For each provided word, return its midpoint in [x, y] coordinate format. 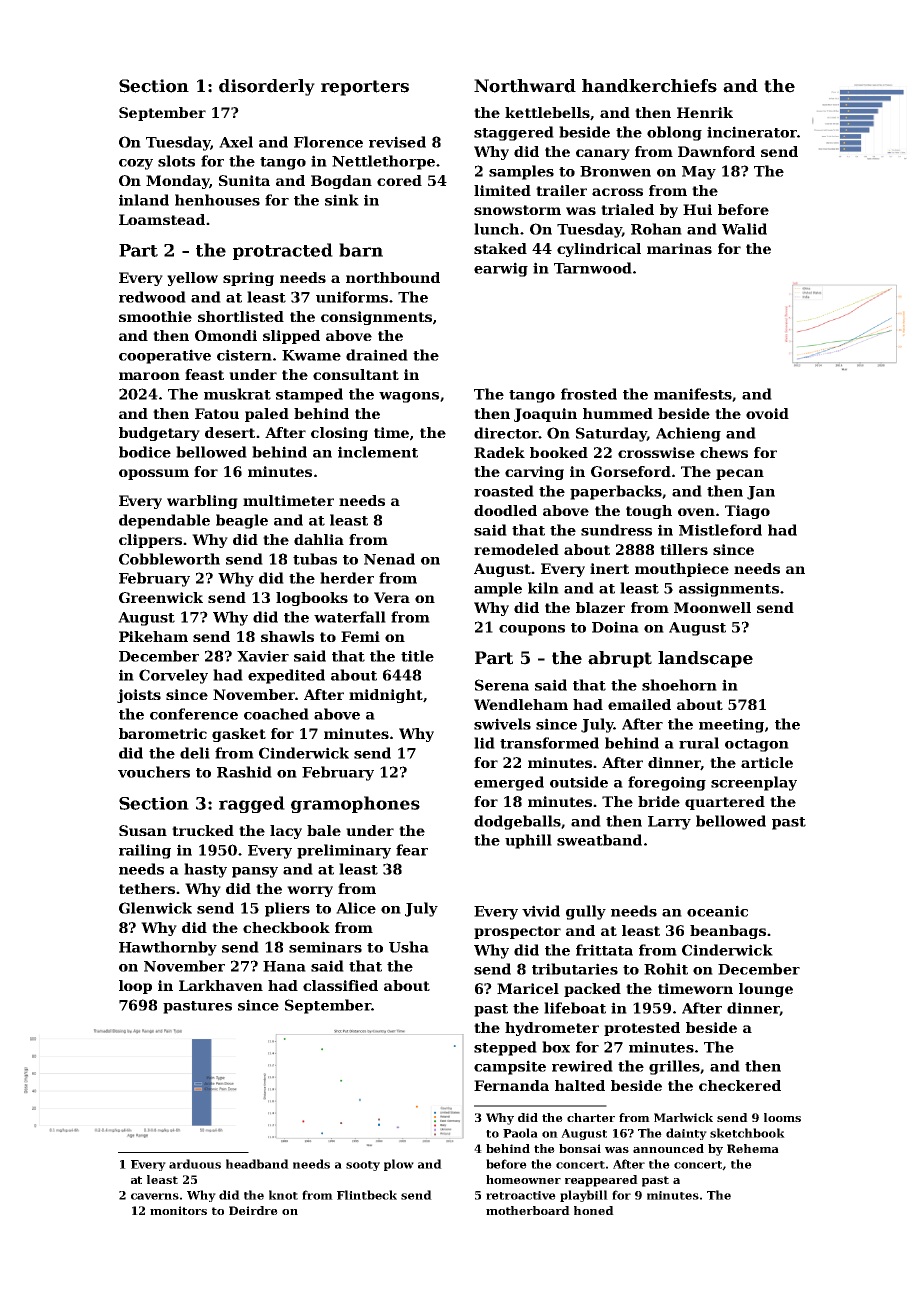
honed [594, 1210]
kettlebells [547, 112]
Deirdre [253, 1210]
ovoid [767, 413]
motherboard [528, 1210]
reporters [365, 88]
